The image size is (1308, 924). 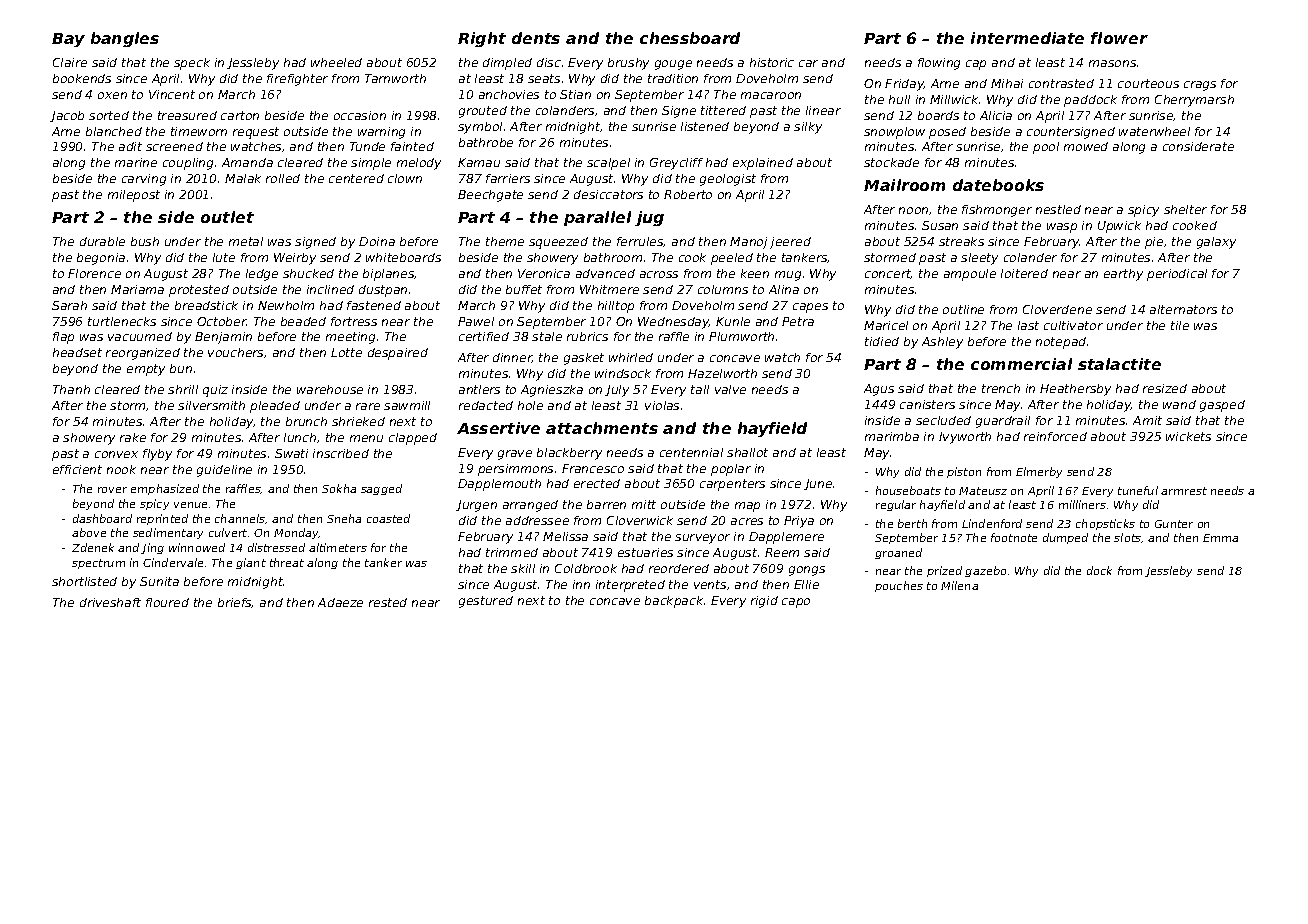 I want to click on headset, so click(x=77, y=352).
